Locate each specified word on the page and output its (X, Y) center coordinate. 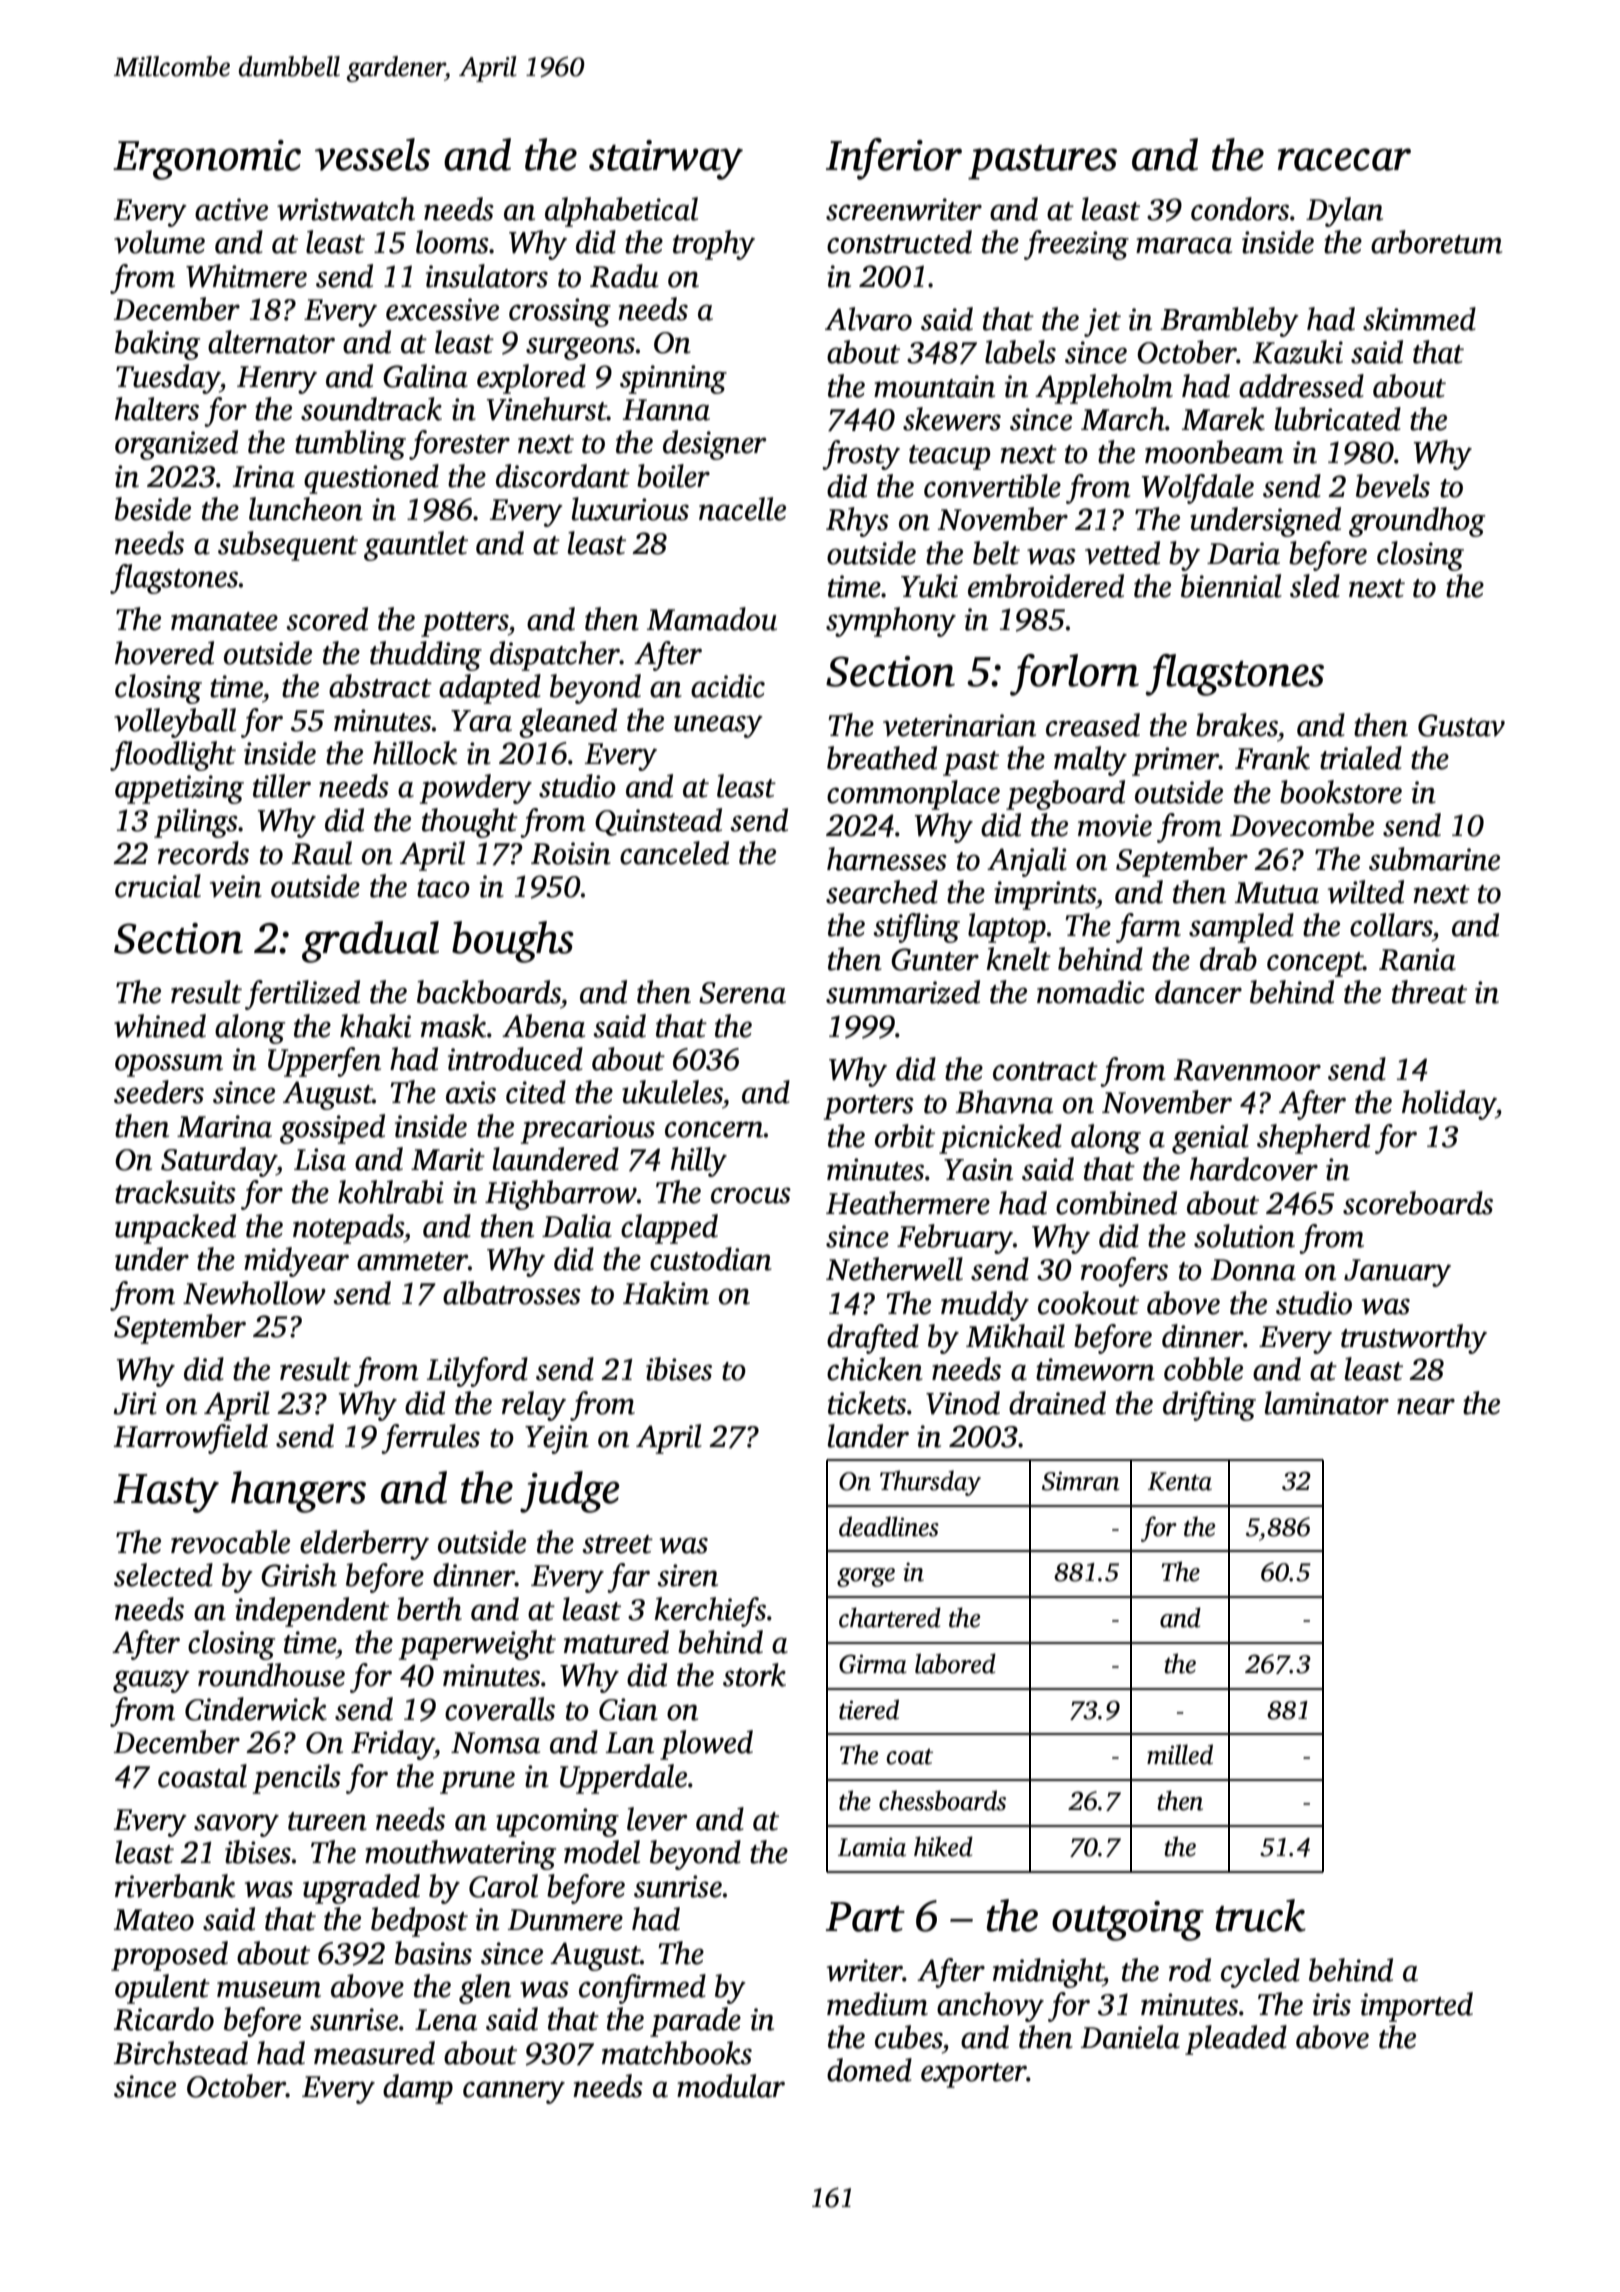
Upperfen (324, 1062)
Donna (1253, 1270)
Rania (1417, 959)
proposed (169, 1956)
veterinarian (959, 725)
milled (1180, 1754)
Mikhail (1015, 1336)
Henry (277, 380)
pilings (196, 823)
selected (163, 1575)
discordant (563, 476)
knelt (1018, 959)
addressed (1301, 386)
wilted (1365, 892)
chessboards (942, 1800)
